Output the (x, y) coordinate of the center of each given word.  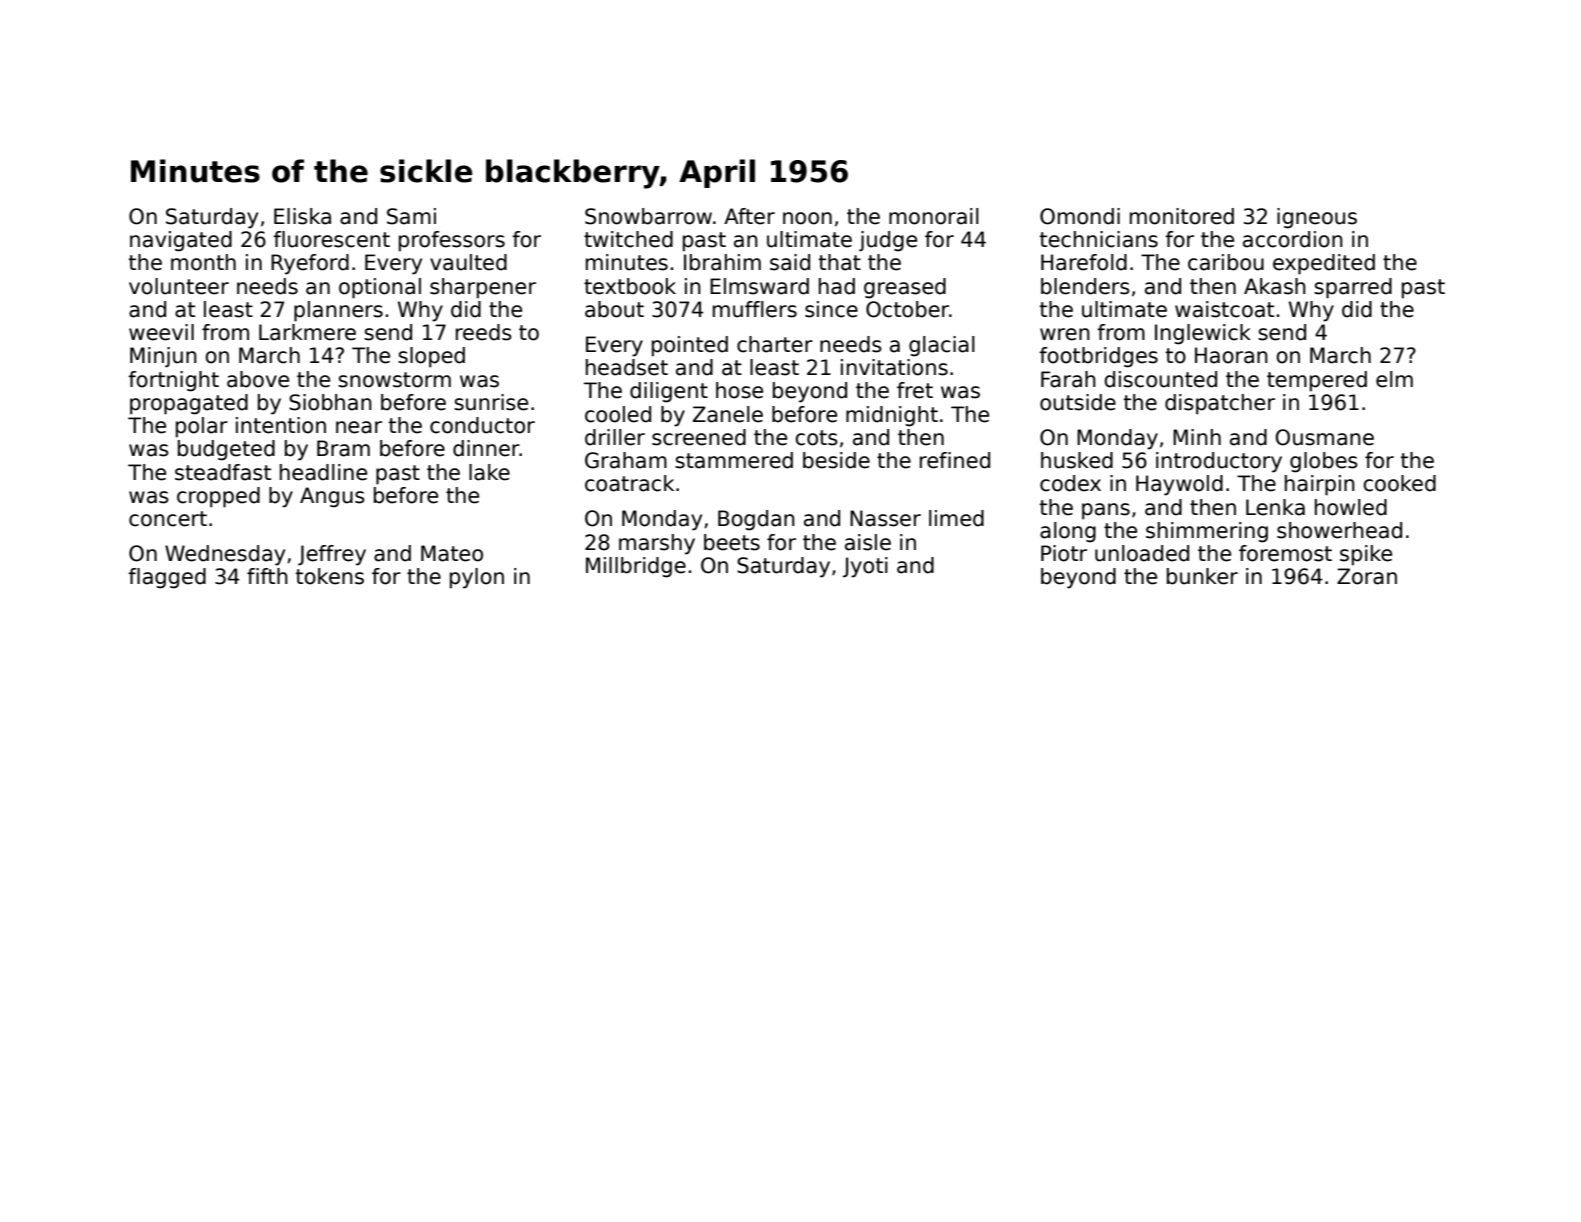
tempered (1317, 381)
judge (888, 241)
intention (281, 425)
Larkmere (307, 332)
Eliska (302, 216)
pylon (477, 578)
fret (915, 390)
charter (775, 344)
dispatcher (1220, 404)
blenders (1085, 286)
